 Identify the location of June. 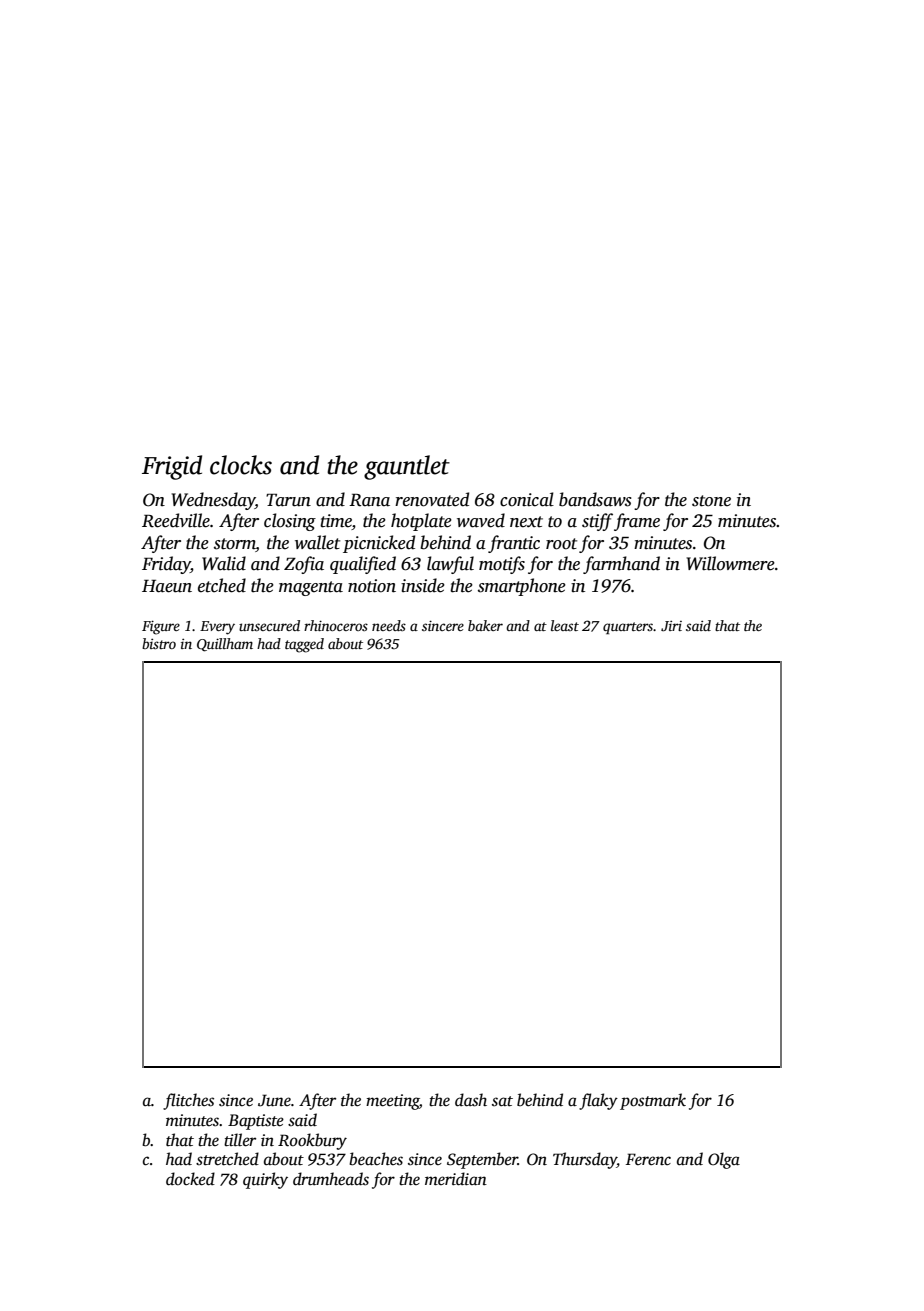
(274, 1100).
